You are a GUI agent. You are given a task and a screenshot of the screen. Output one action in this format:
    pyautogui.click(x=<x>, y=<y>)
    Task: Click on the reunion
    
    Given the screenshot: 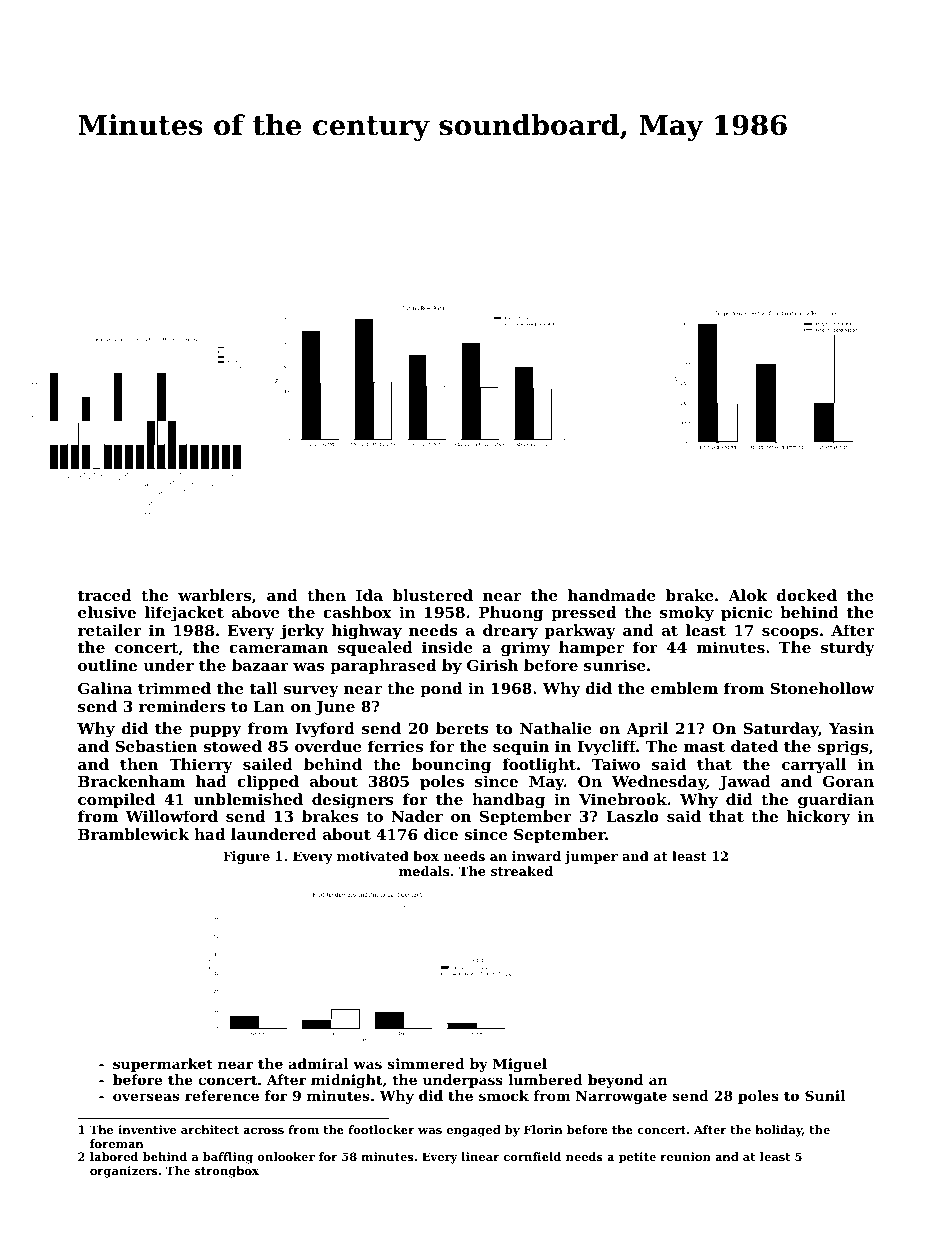 What is the action you would take?
    pyautogui.click(x=685, y=1156)
